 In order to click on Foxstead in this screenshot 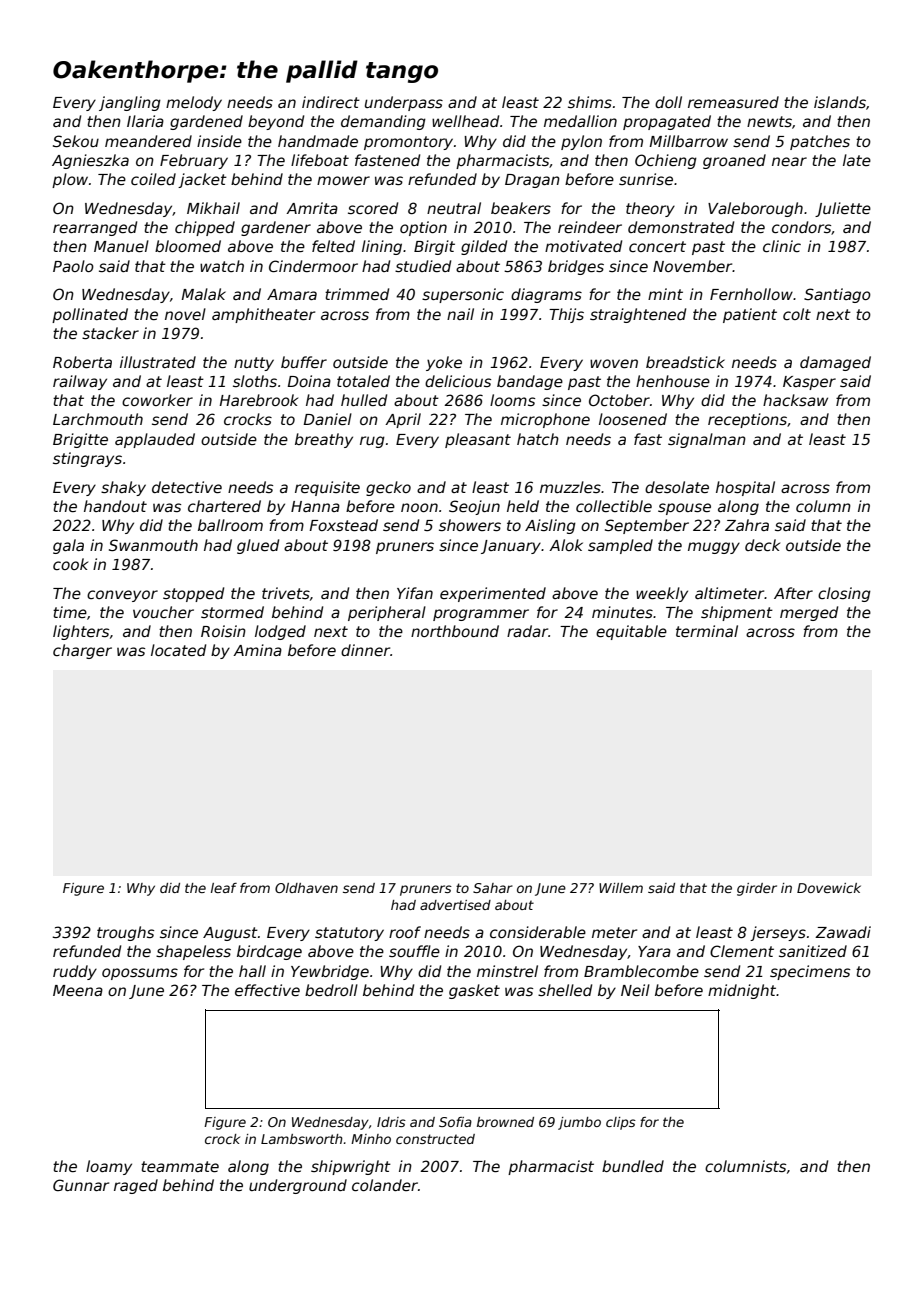, I will do `click(343, 525)`.
